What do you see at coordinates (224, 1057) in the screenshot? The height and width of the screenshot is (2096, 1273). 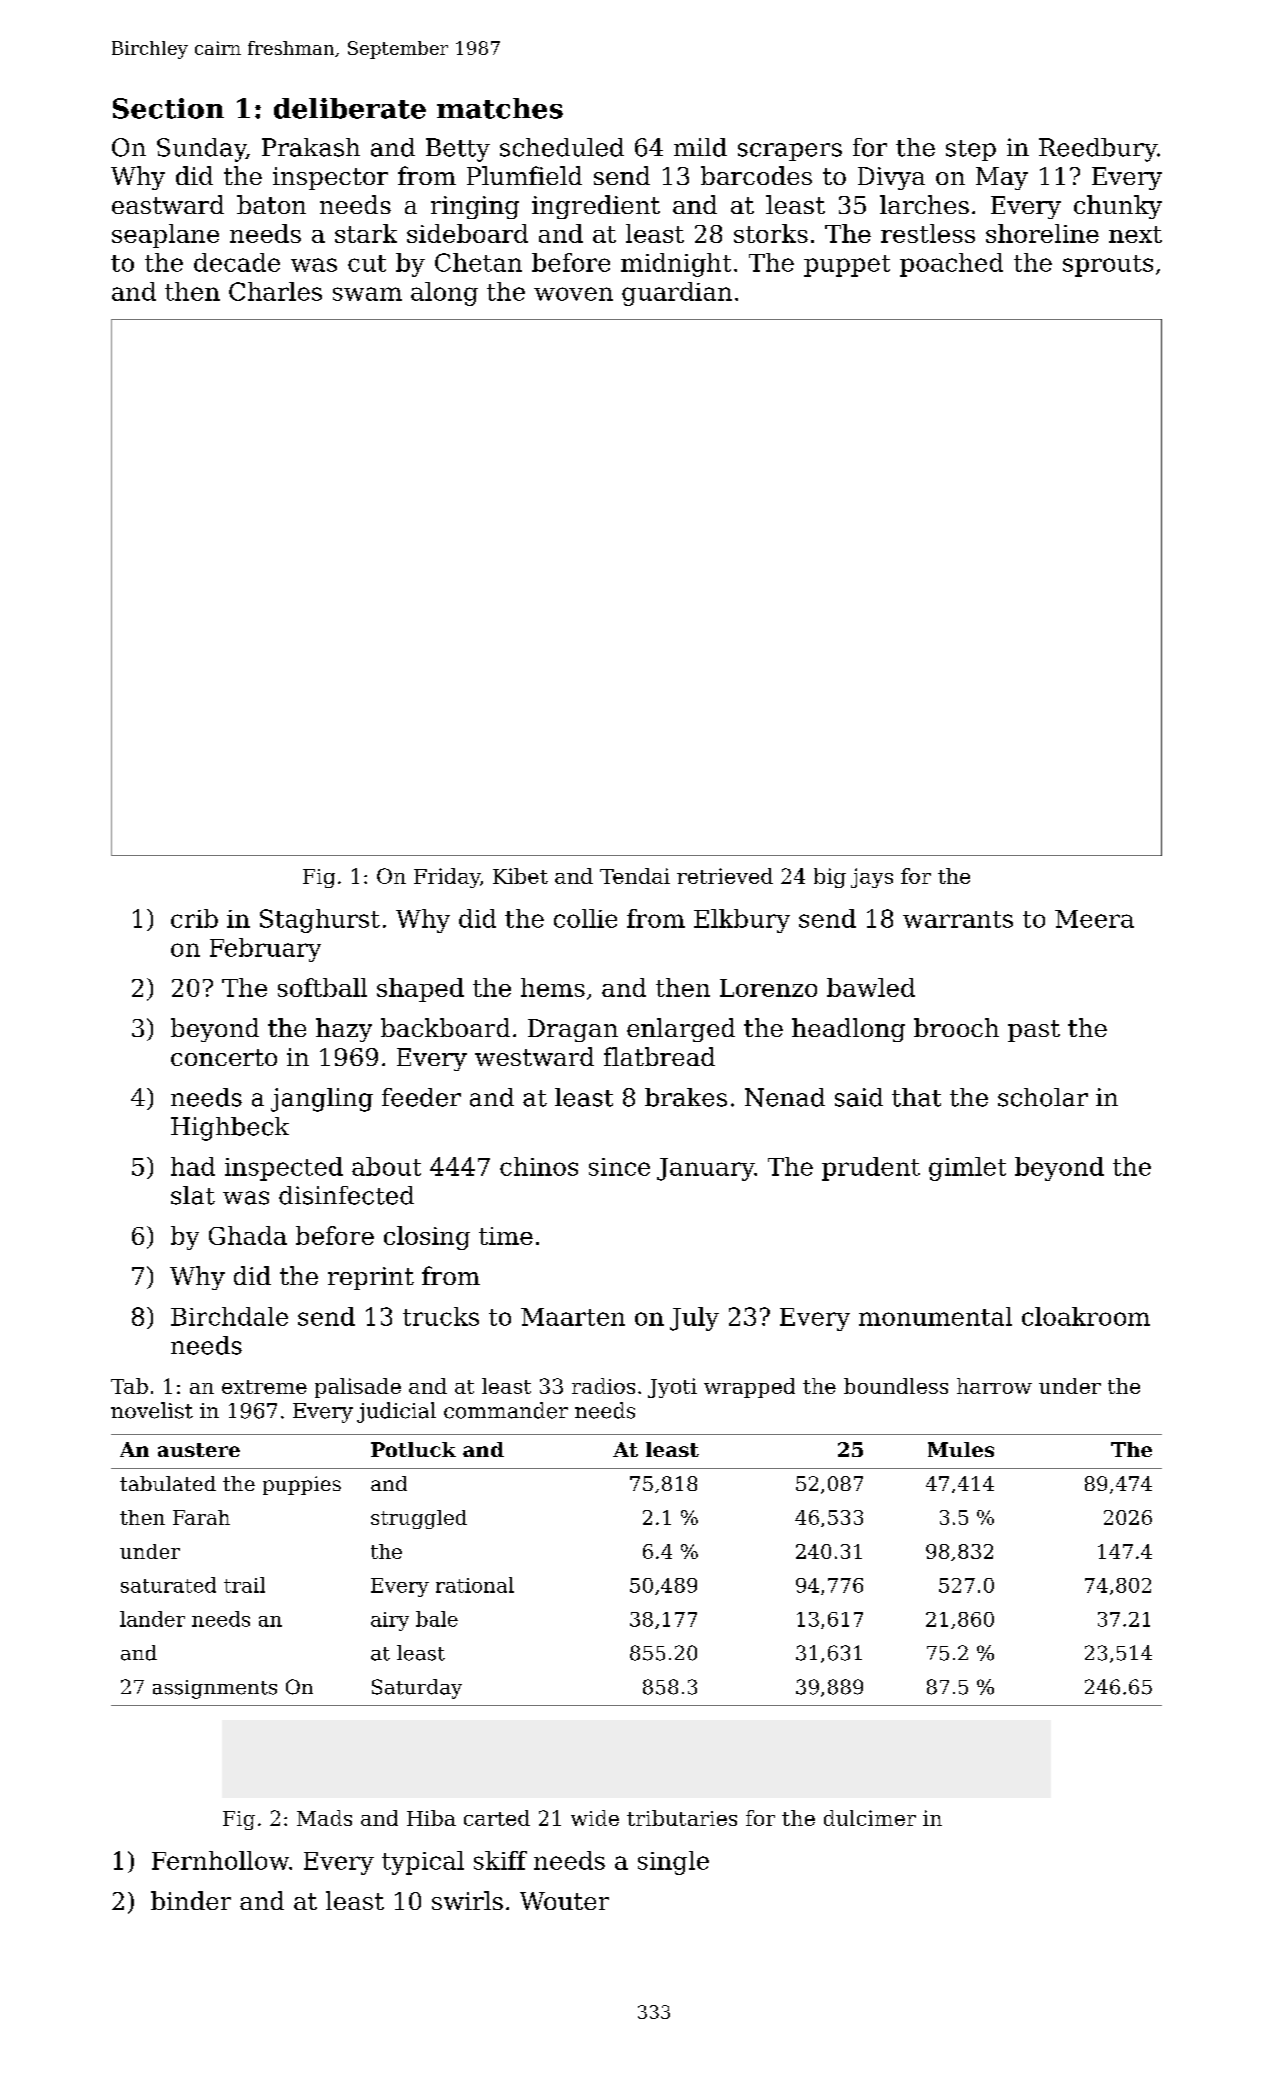 I see `concerto` at bounding box center [224, 1057].
